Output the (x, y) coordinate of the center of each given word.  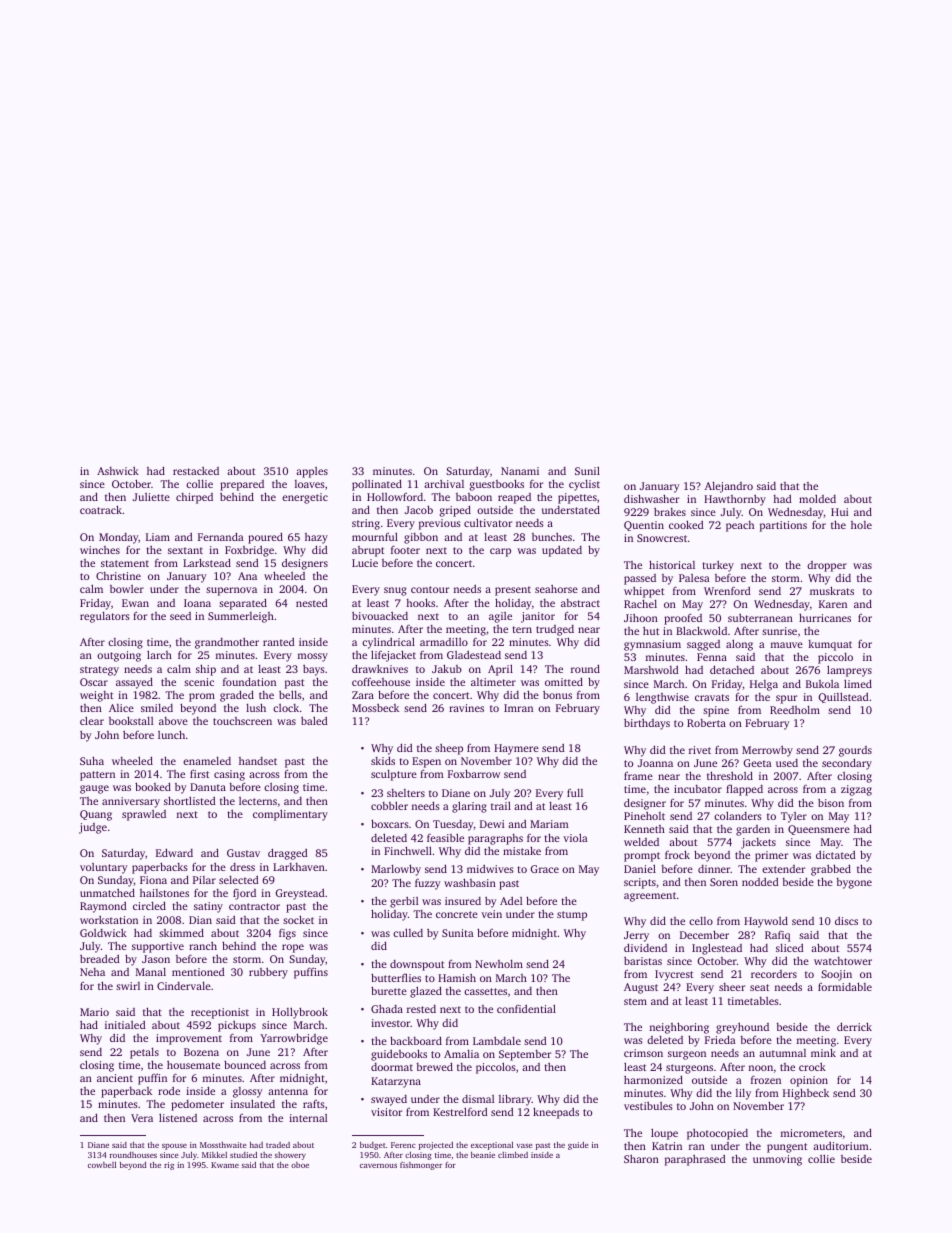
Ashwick (118, 471)
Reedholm (795, 710)
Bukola (822, 684)
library (515, 1100)
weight (96, 696)
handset (258, 761)
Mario (94, 1012)
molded (817, 498)
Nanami (520, 471)
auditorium (841, 1145)
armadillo (444, 642)
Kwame (225, 1165)
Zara (363, 695)
